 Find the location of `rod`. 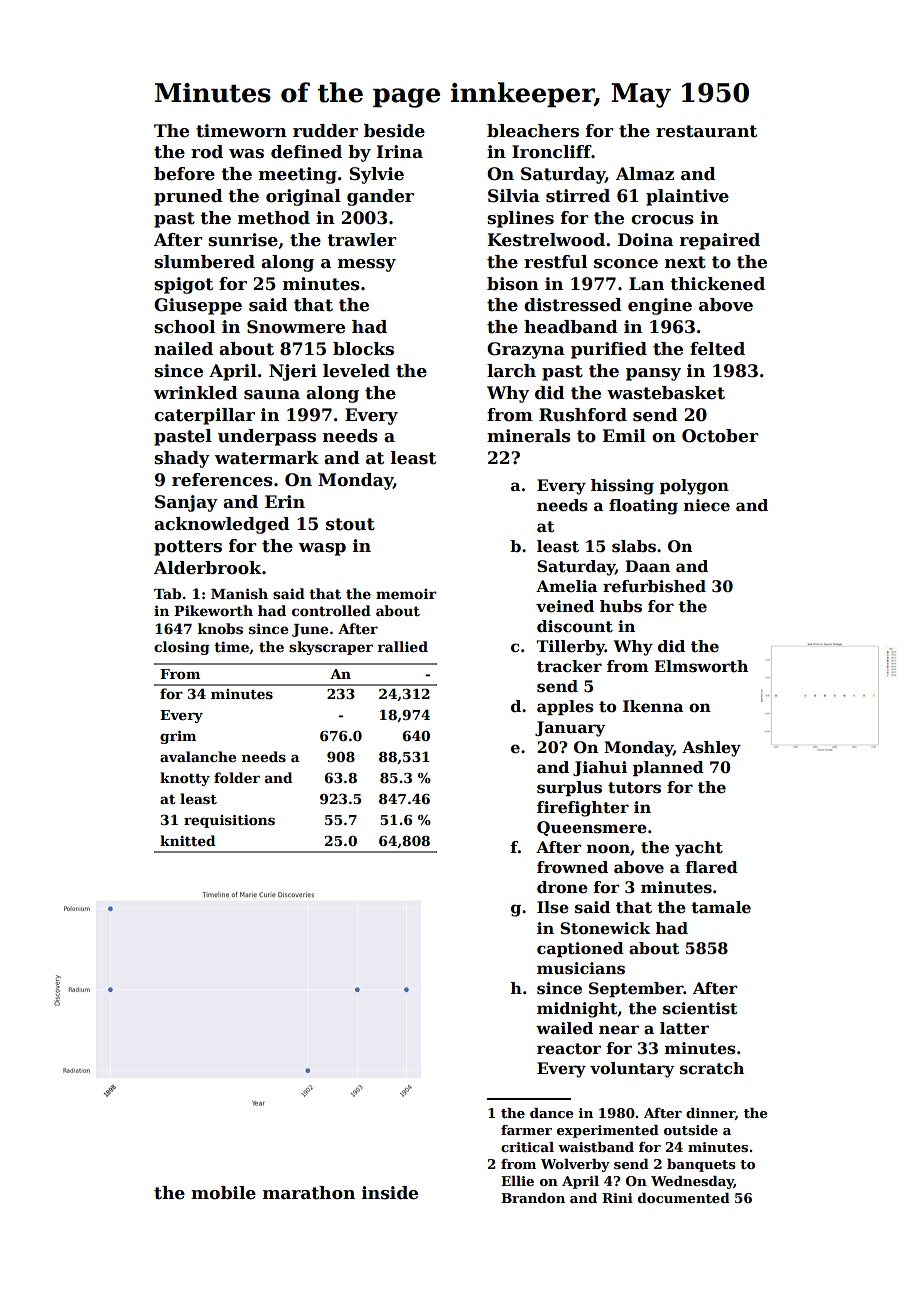

rod is located at coordinates (207, 152).
